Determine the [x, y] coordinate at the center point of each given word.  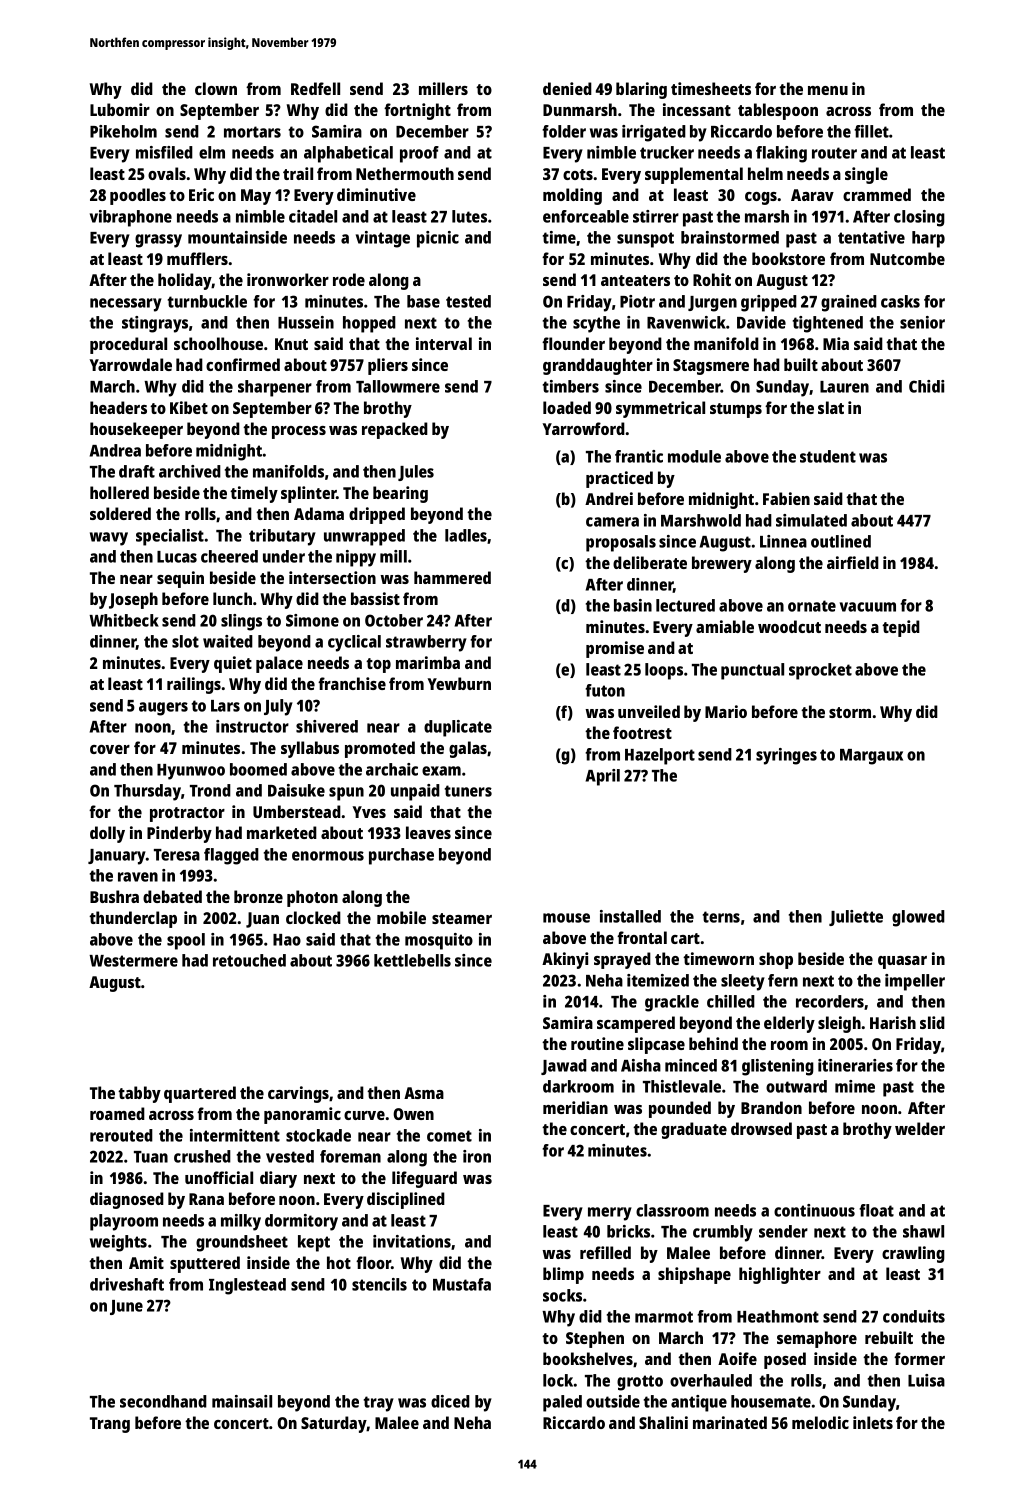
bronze [258, 896]
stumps [736, 410]
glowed [918, 918]
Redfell [315, 88]
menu [828, 90]
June [126, 1307]
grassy [158, 241]
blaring [641, 90]
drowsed [761, 1128]
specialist [170, 537]
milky [241, 1222]
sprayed [622, 960]
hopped [369, 324]
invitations [412, 1241]
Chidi [926, 386]
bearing [400, 494]
